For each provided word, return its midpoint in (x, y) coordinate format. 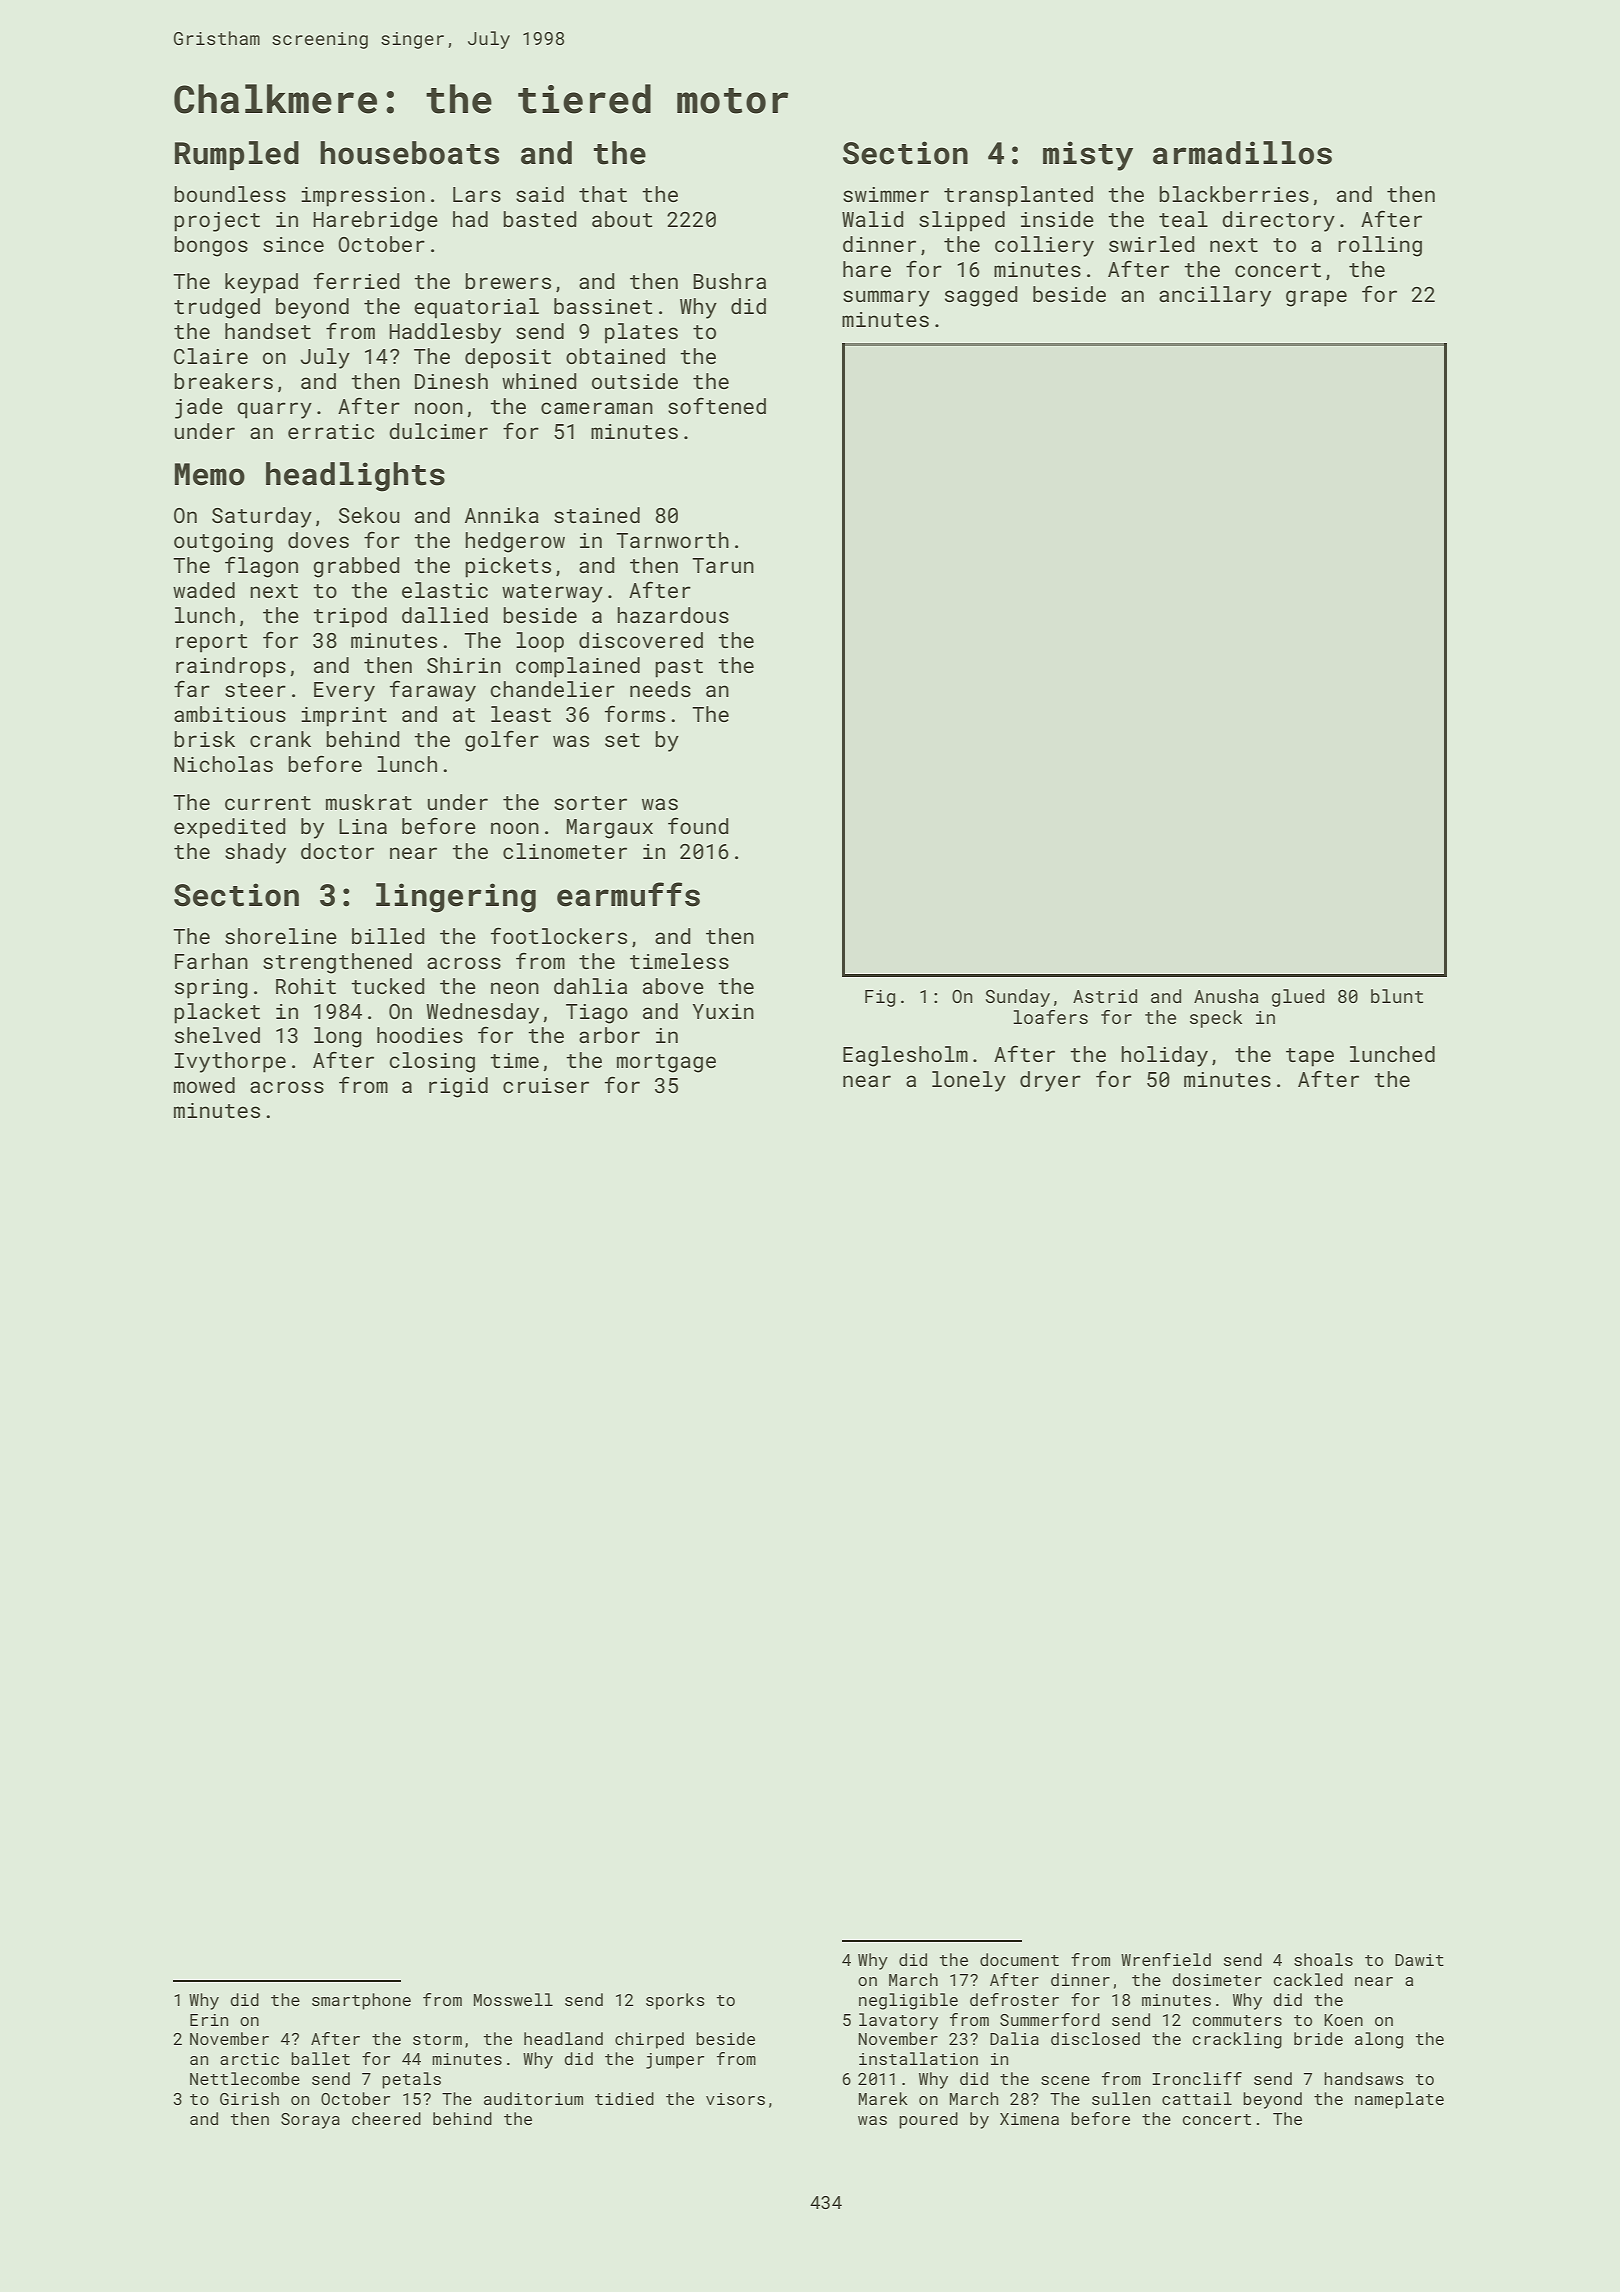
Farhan (211, 961)
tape (1310, 1057)
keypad (261, 283)
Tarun (723, 565)
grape (1316, 298)
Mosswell (513, 1999)
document (1019, 1959)
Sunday (1018, 998)
